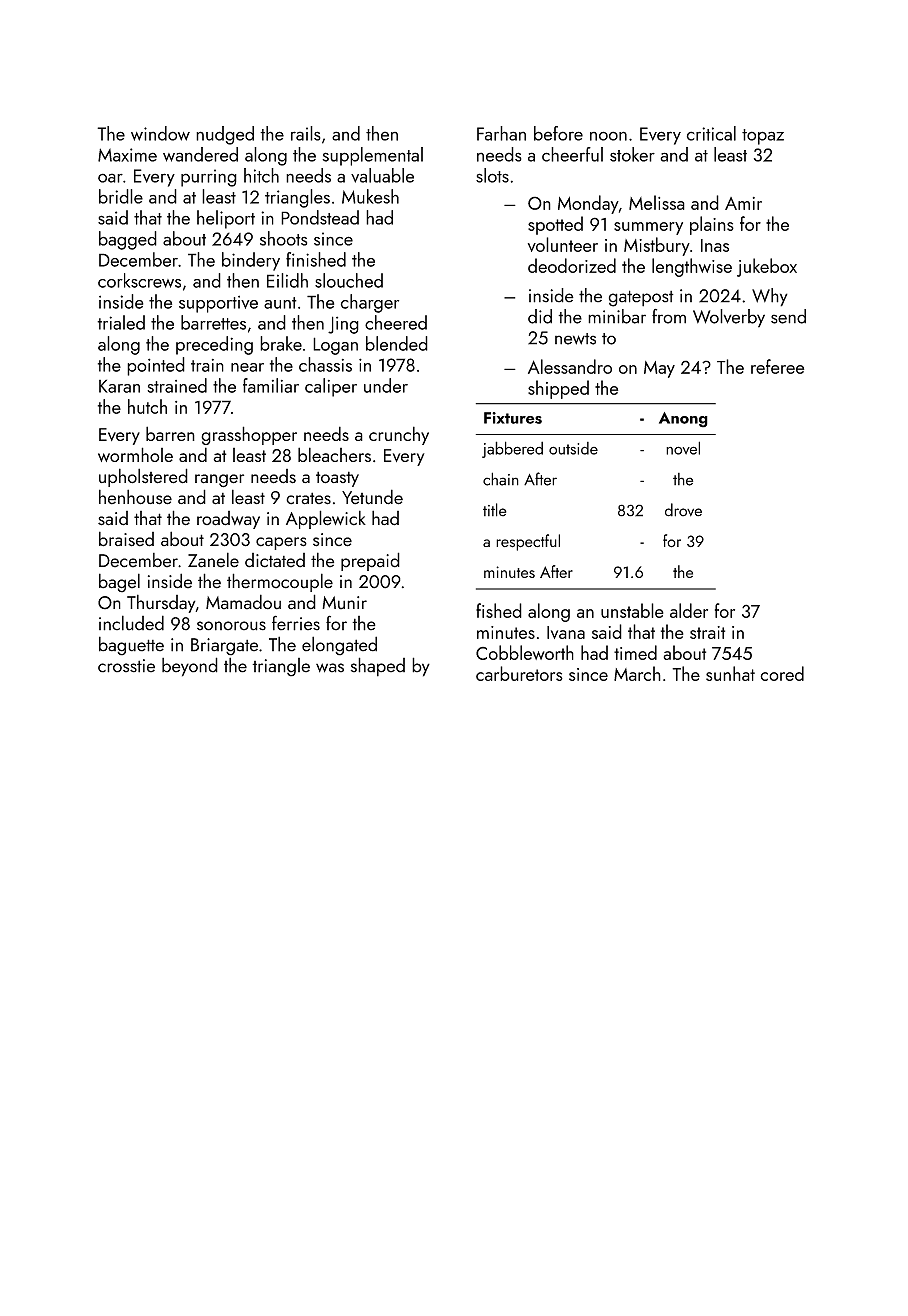 Image resolution: width=908 pixels, height=1316 pixels. I want to click on Fixtures, so click(513, 418).
